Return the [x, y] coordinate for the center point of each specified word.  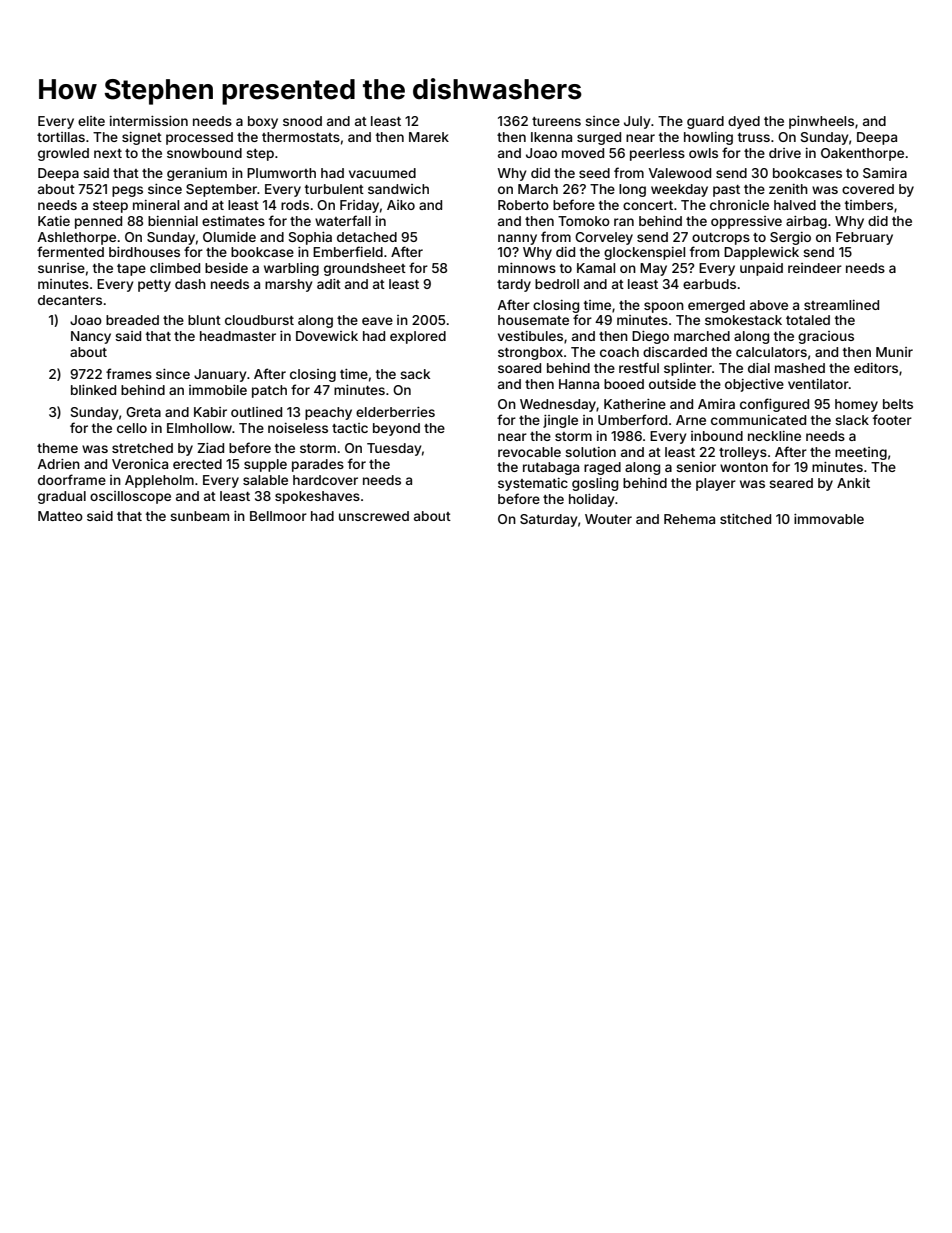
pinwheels [821, 122]
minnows [527, 268]
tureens [556, 121]
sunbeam [199, 516]
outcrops [721, 239]
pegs [127, 191]
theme [57, 448]
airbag [806, 222]
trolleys [743, 453]
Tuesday [394, 449]
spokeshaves [317, 497]
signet [142, 138]
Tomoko [584, 221]
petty [154, 286]
